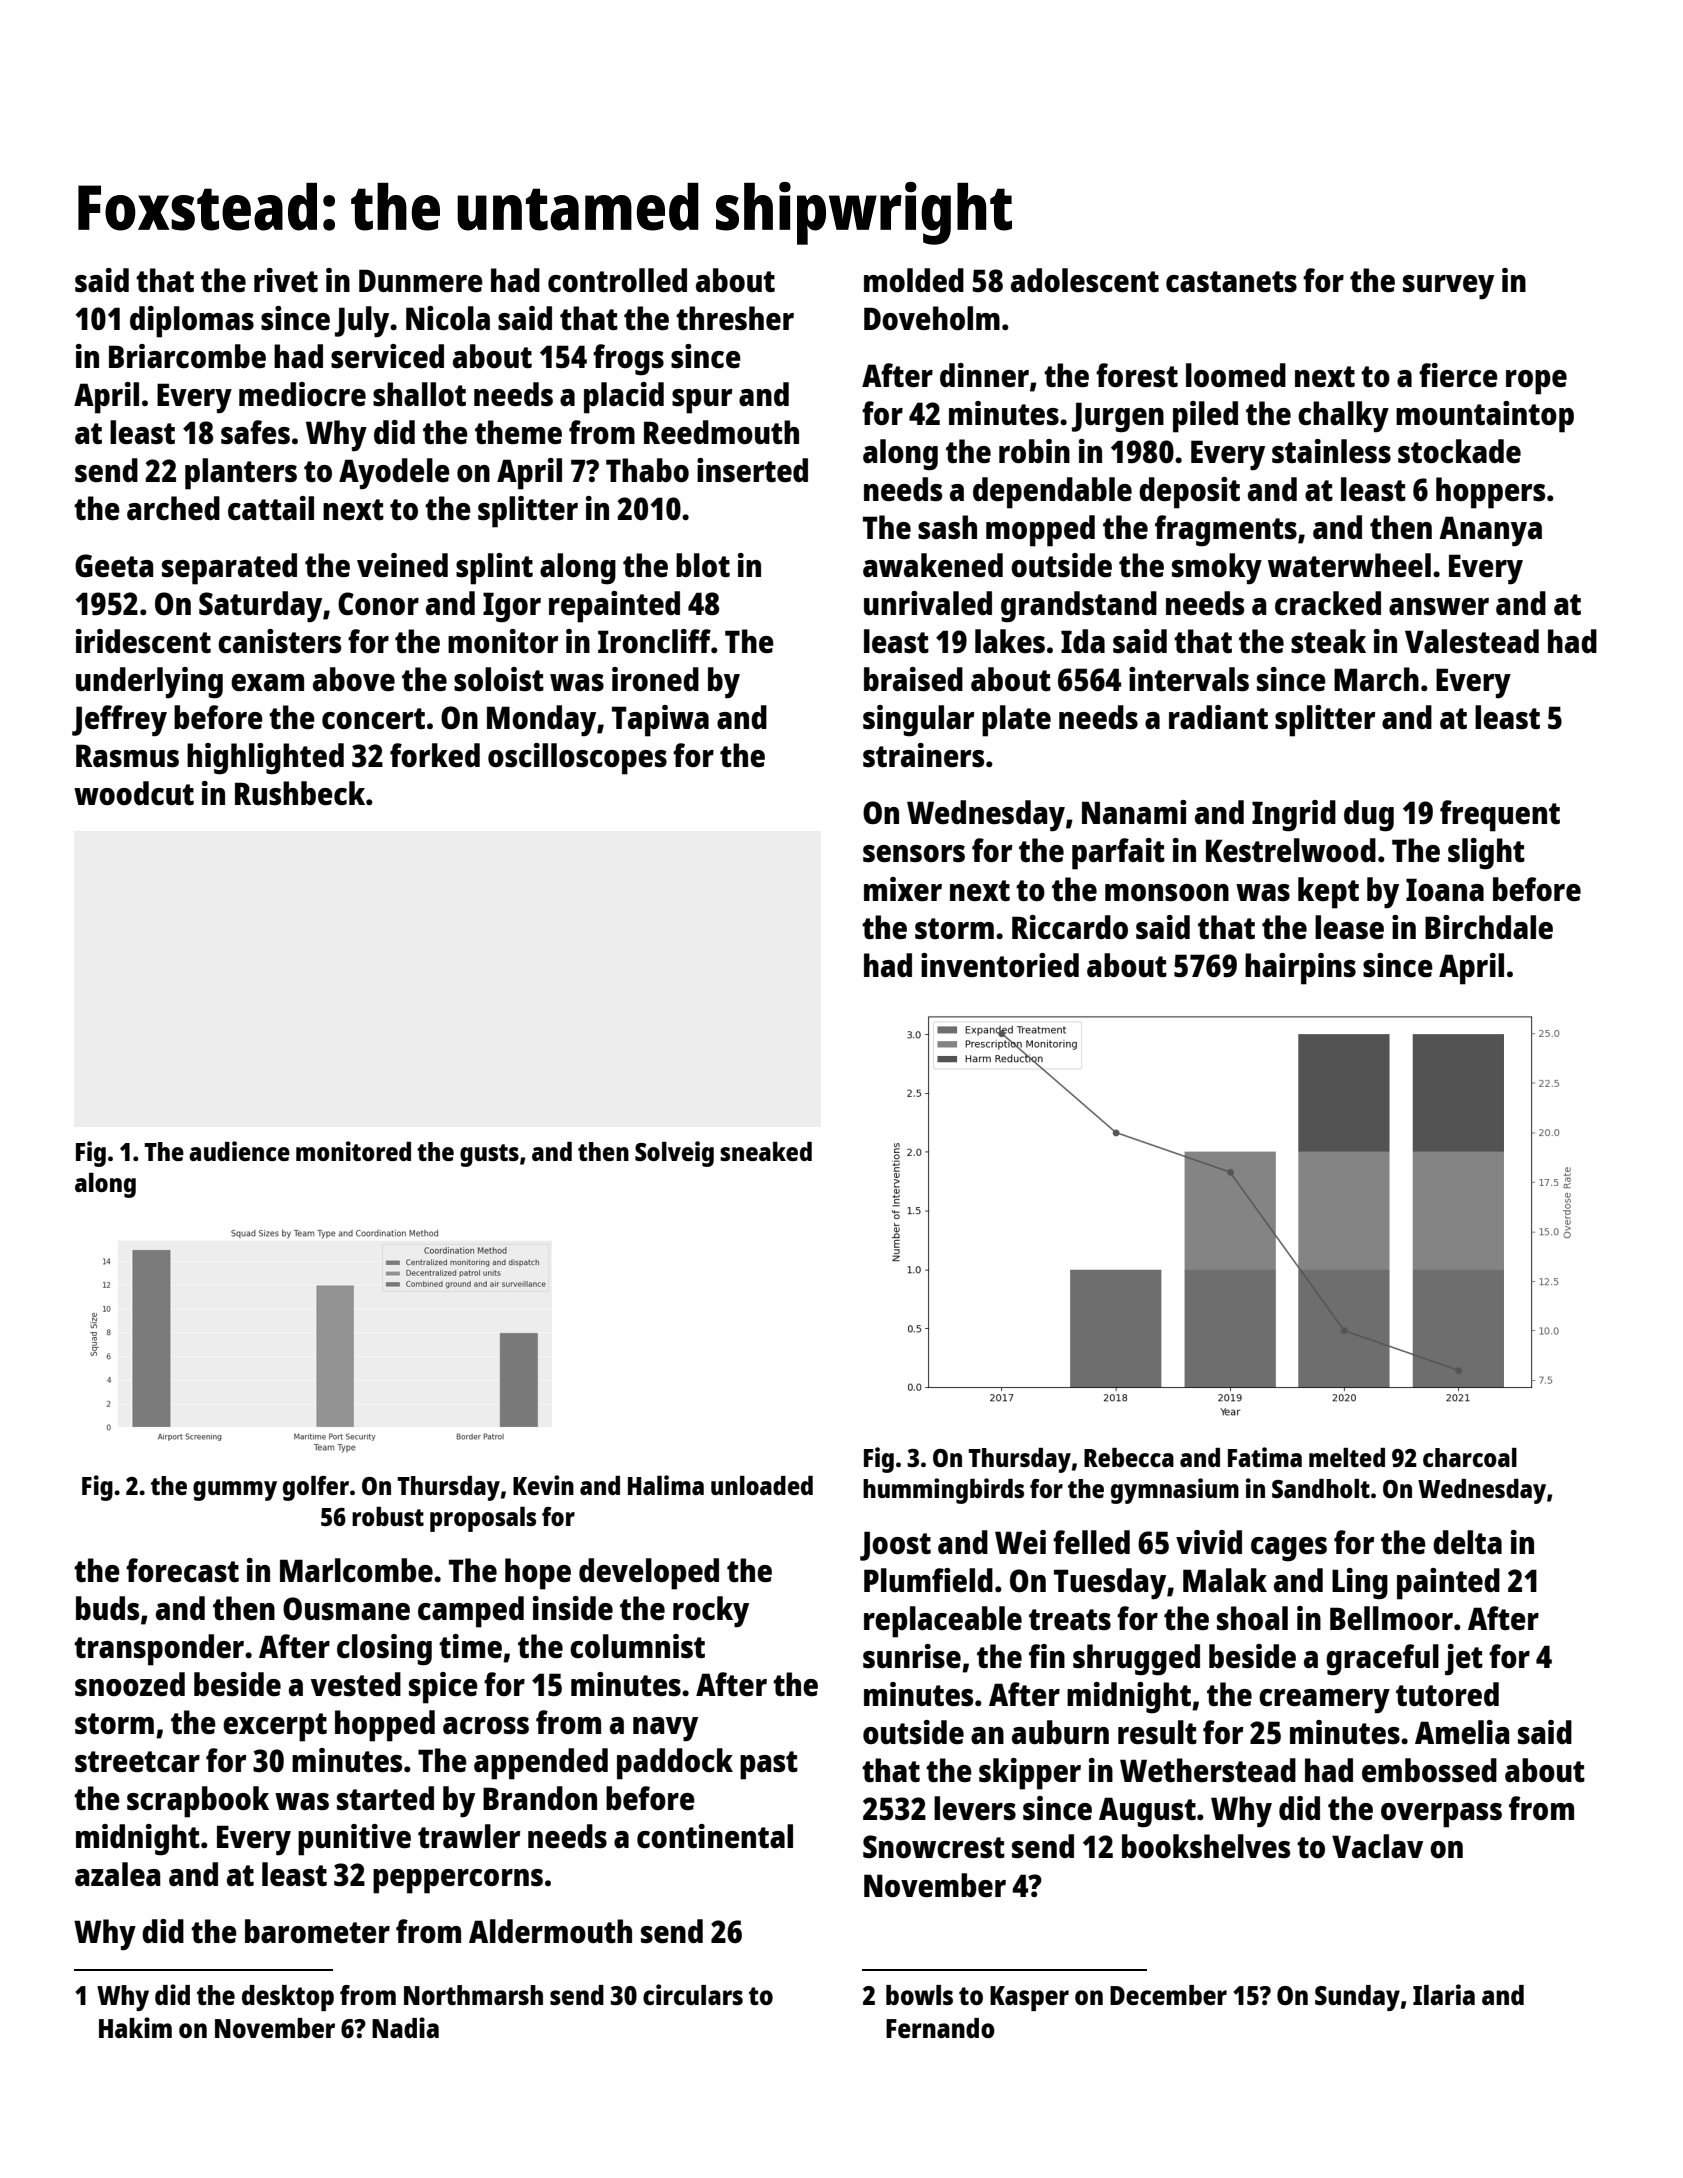  Describe the element at coordinates (1225, 1580) in the screenshot. I see `Malak` at that location.
